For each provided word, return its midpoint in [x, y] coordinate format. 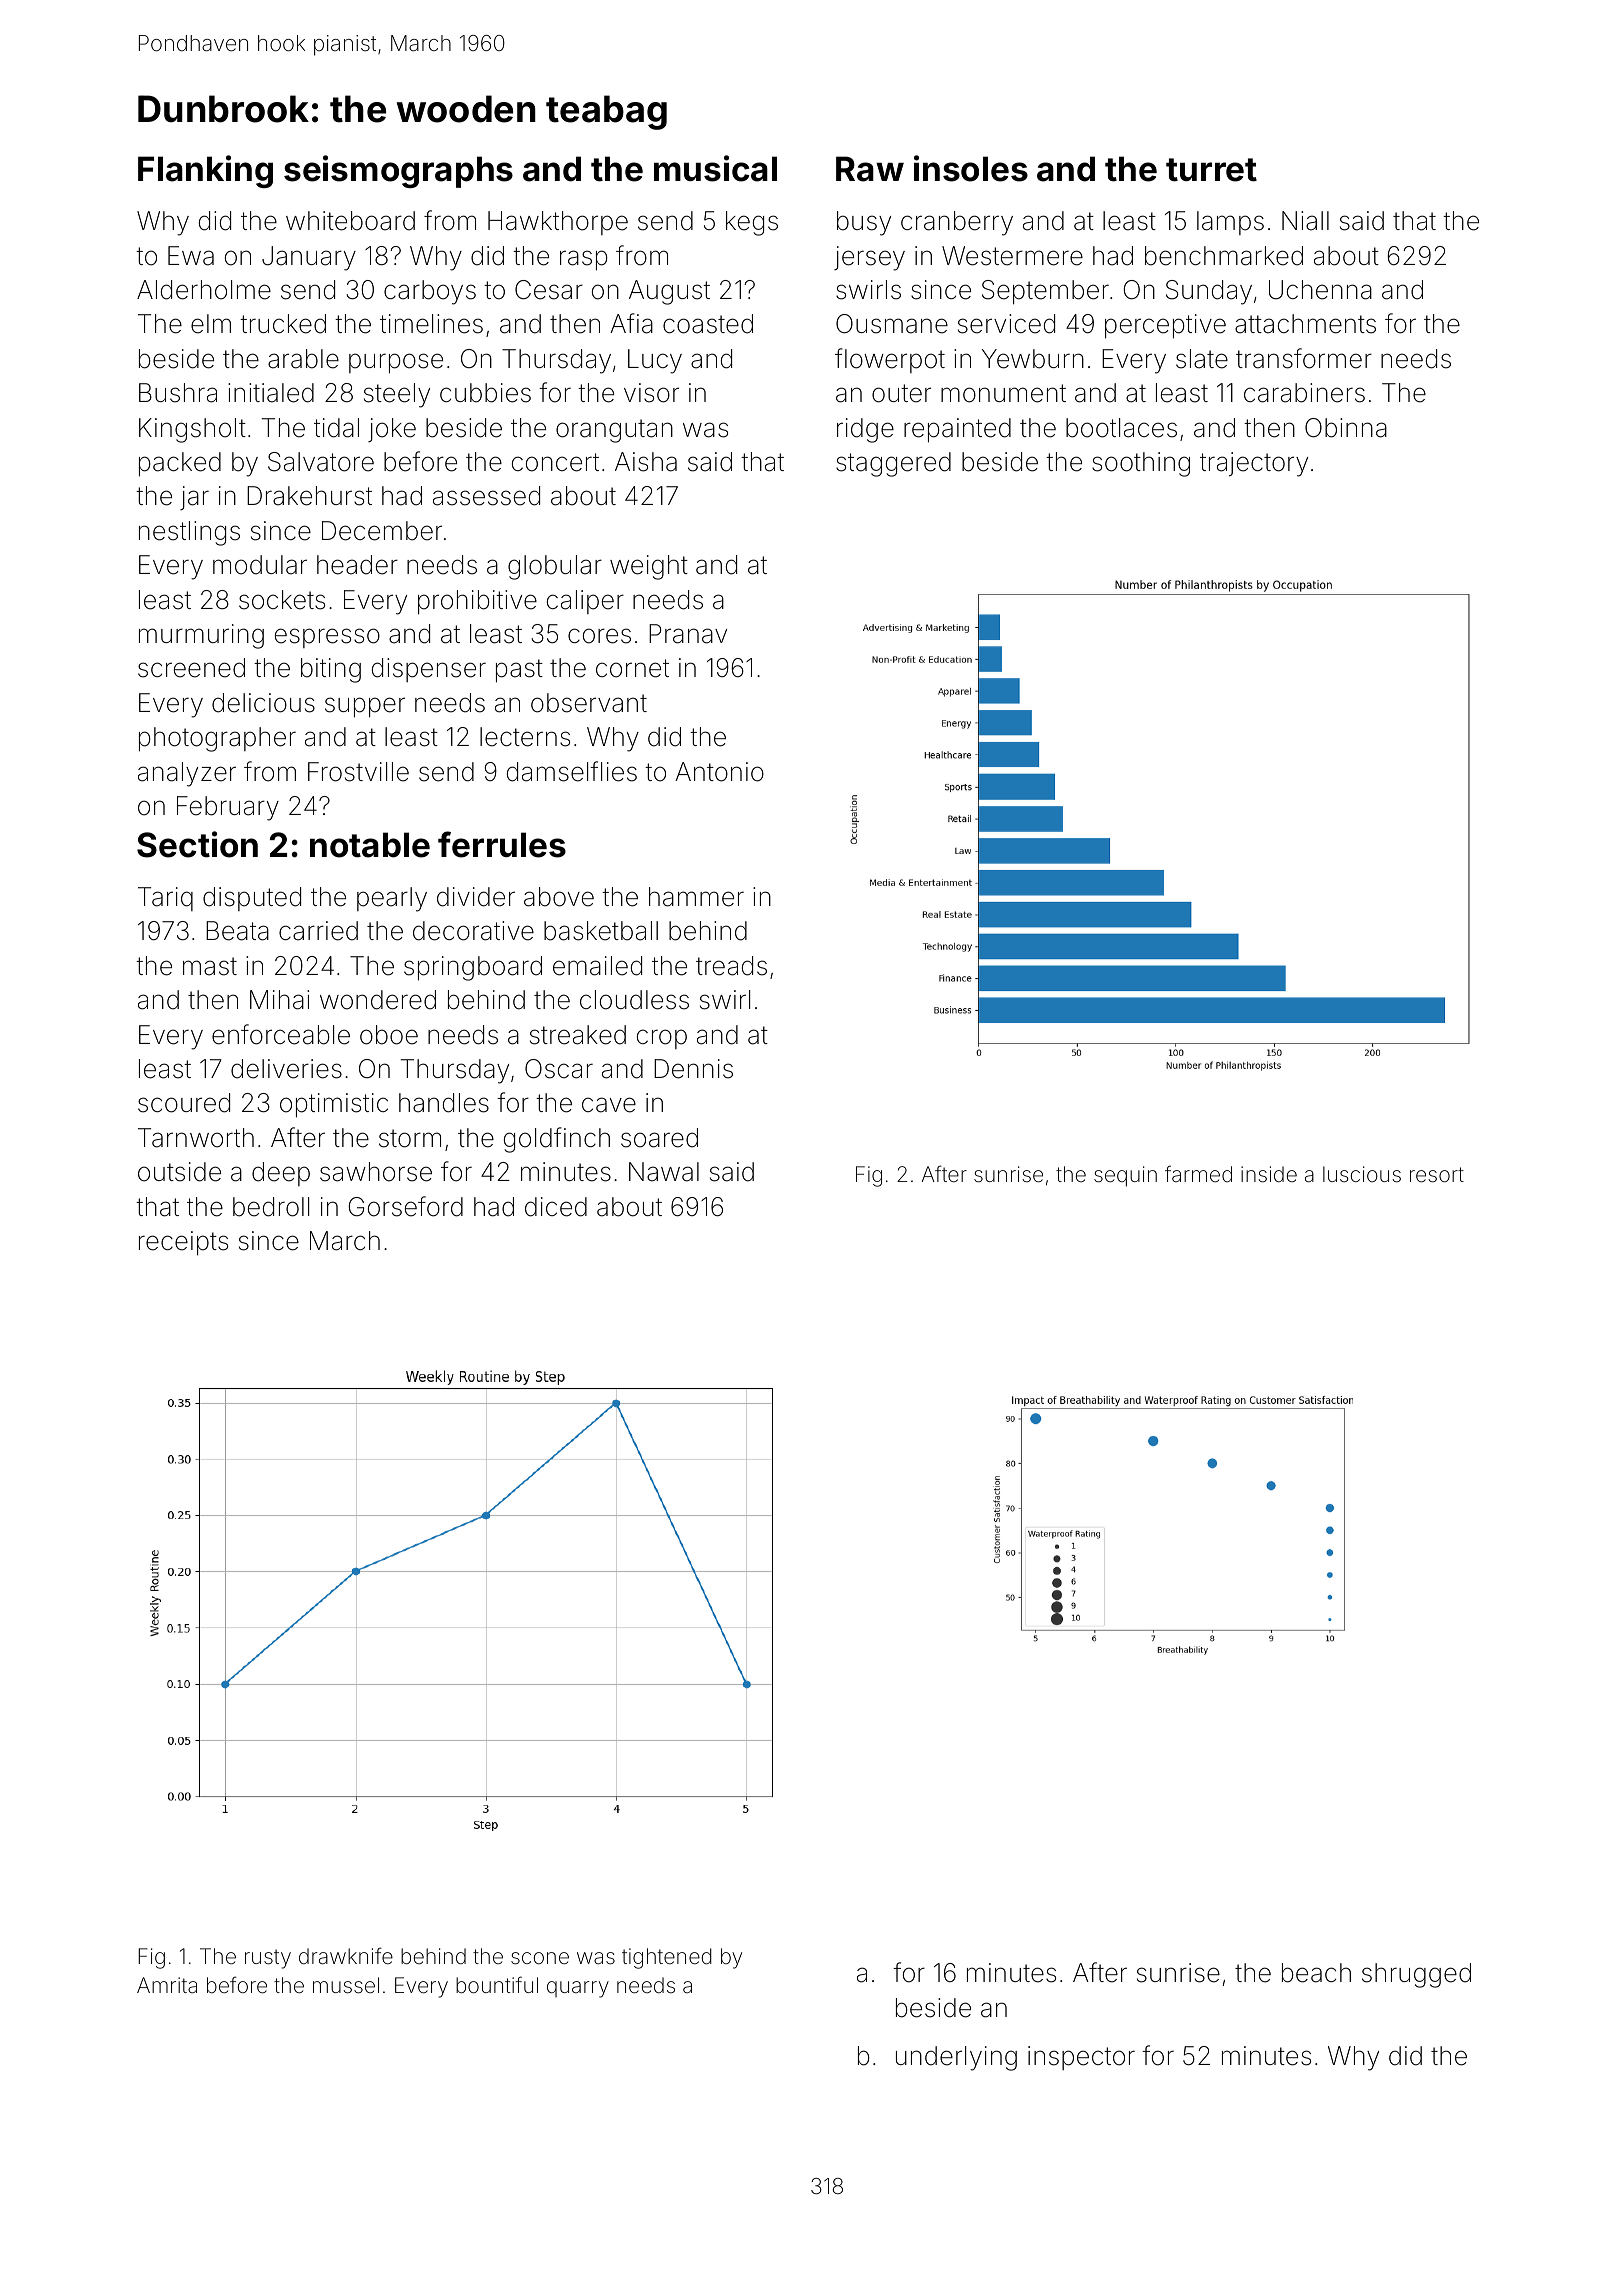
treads [731, 966]
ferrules [502, 844]
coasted [708, 324]
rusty [268, 1959]
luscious [1362, 1174]
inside [1269, 1174]
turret [1211, 170]
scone [540, 1958]
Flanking [205, 171]
